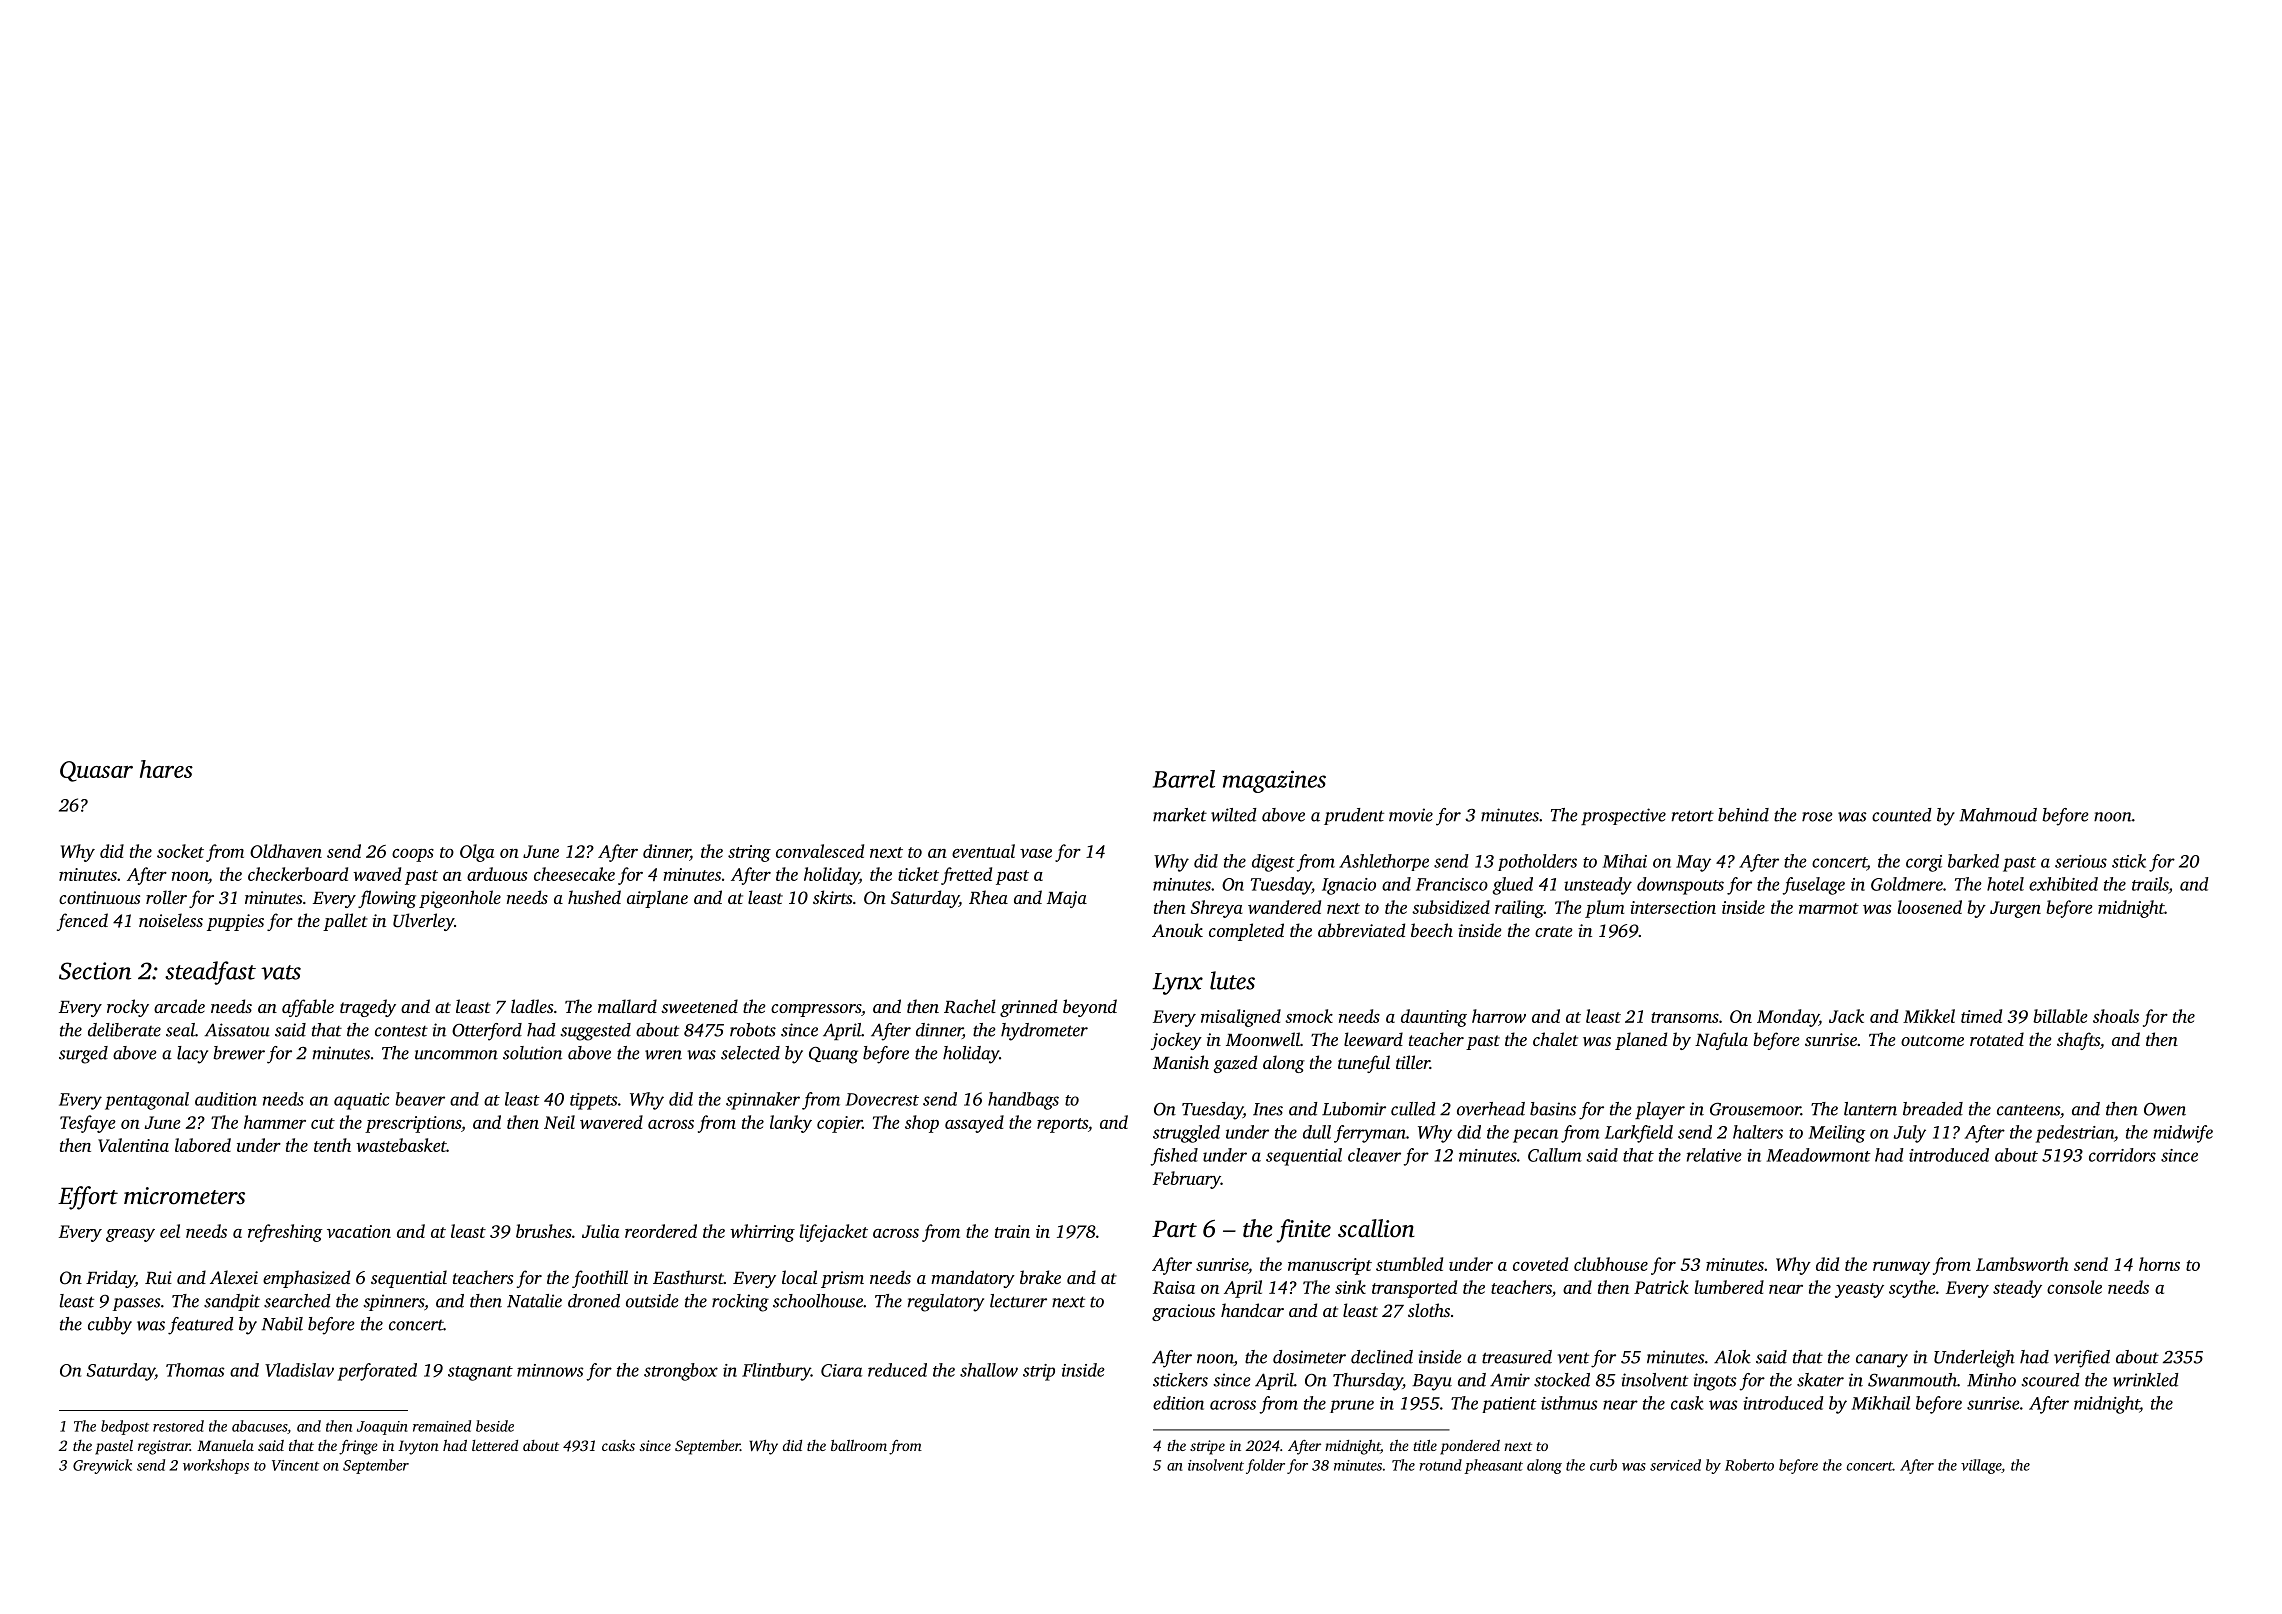  What do you see at coordinates (1184, 779) in the screenshot?
I see `Barrel` at bounding box center [1184, 779].
